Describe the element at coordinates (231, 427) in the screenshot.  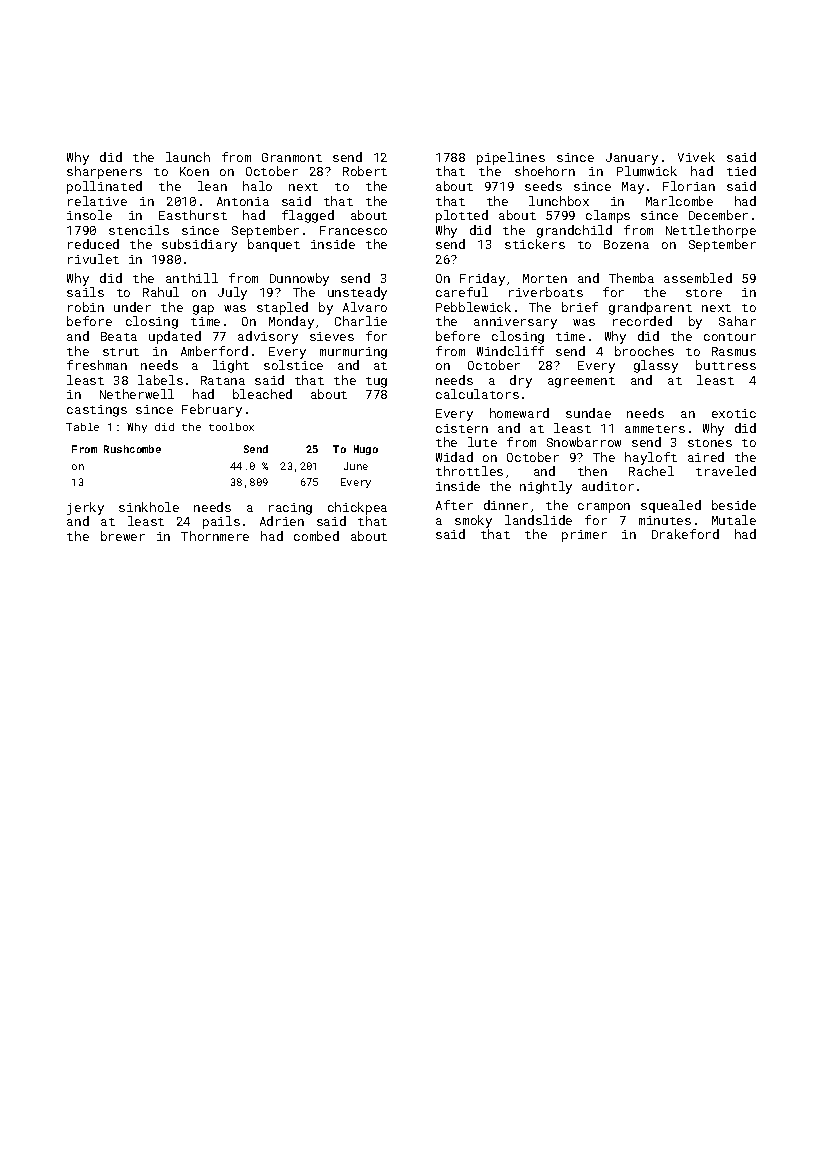
I see `toolbox` at that location.
